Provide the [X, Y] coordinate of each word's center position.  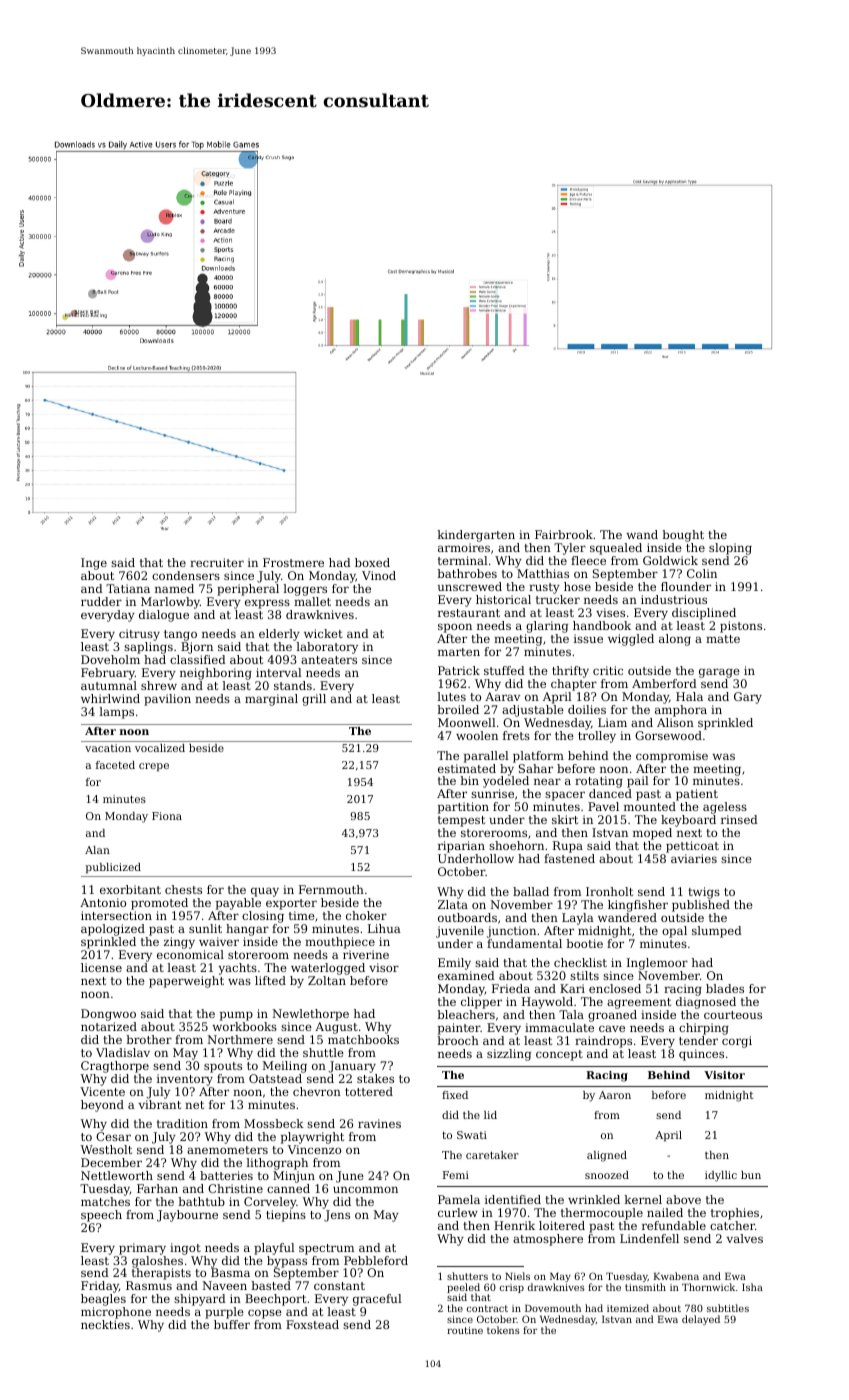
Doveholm [110, 659]
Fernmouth [331, 889]
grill [314, 700]
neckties [105, 1324]
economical [190, 954]
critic [608, 670]
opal [674, 932]
